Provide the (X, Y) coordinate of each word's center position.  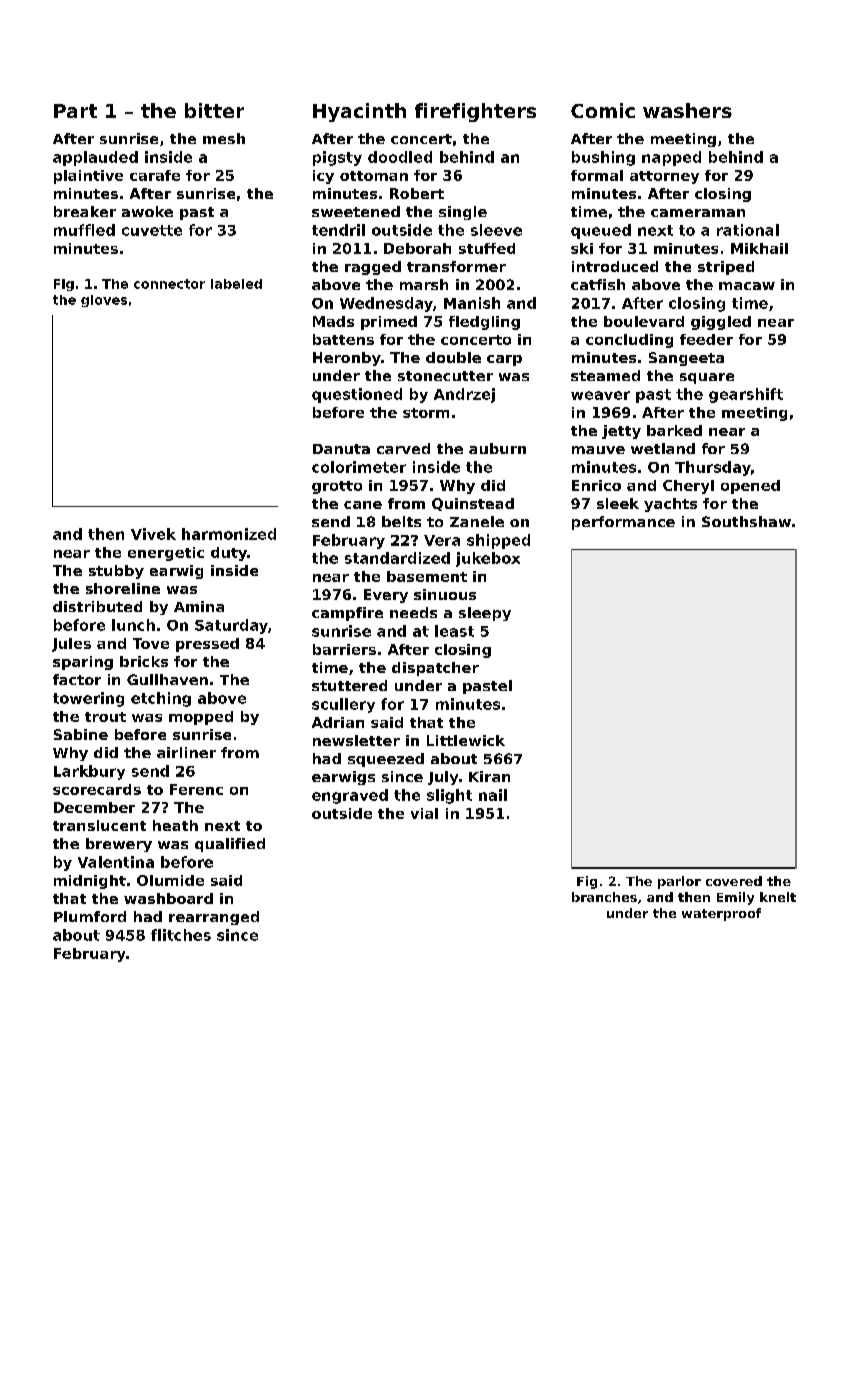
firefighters (475, 112)
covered (734, 881)
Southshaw (746, 521)
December (94, 807)
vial (424, 813)
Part (75, 111)
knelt (778, 897)
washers (687, 110)
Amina (199, 606)
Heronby (347, 359)
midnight (90, 882)
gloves (104, 301)
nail (493, 795)
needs (413, 612)
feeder (706, 339)
